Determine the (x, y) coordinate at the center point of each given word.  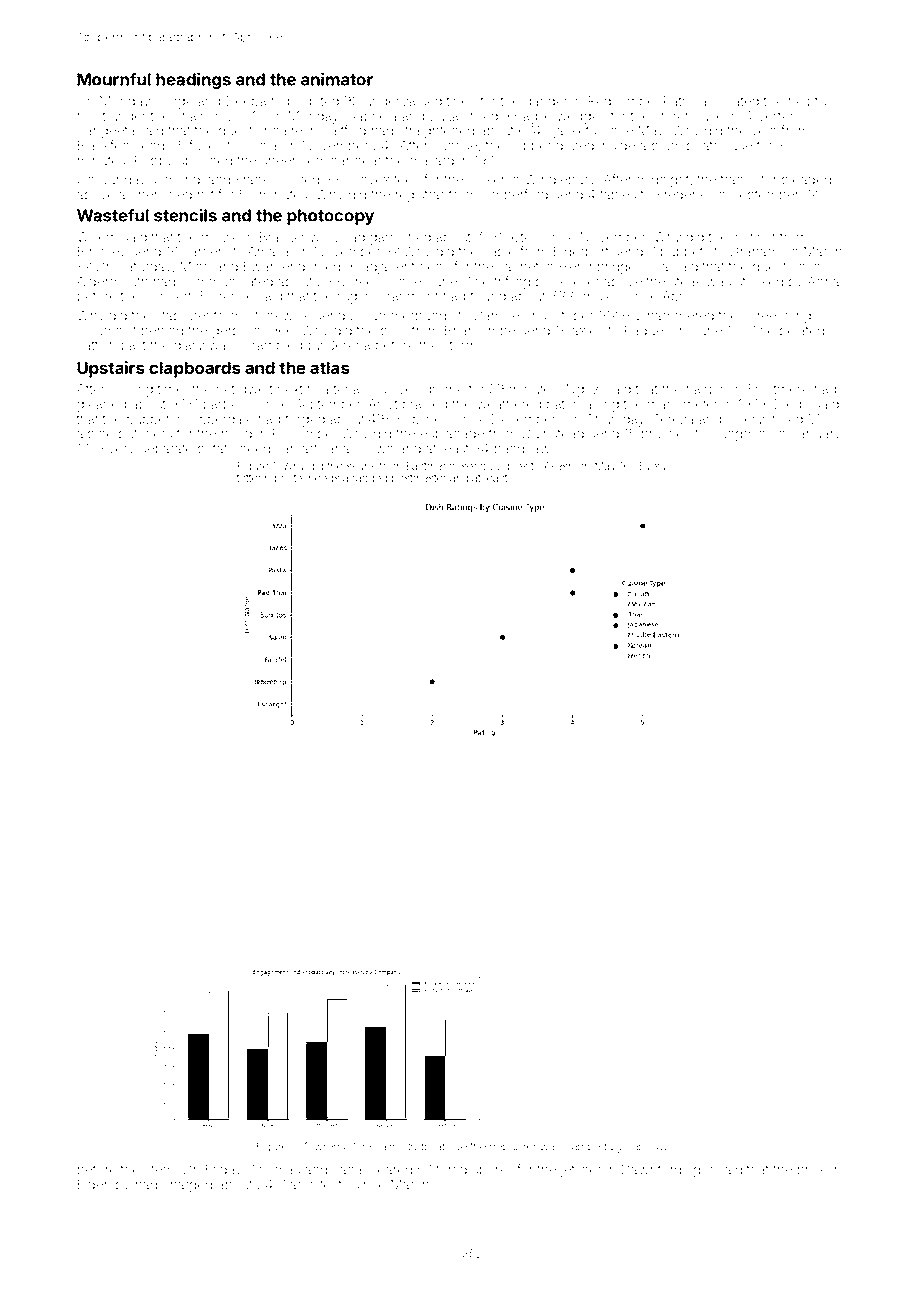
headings (193, 80)
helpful (809, 102)
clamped (584, 1148)
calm (386, 1147)
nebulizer (513, 1147)
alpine (95, 434)
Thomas (275, 1169)
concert (168, 296)
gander (546, 102)
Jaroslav (647, 1147)
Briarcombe (480, 330)
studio (418, 1147)
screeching (777, 317)
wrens (329, 1147)
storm (460, 345)
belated (802, 331)
